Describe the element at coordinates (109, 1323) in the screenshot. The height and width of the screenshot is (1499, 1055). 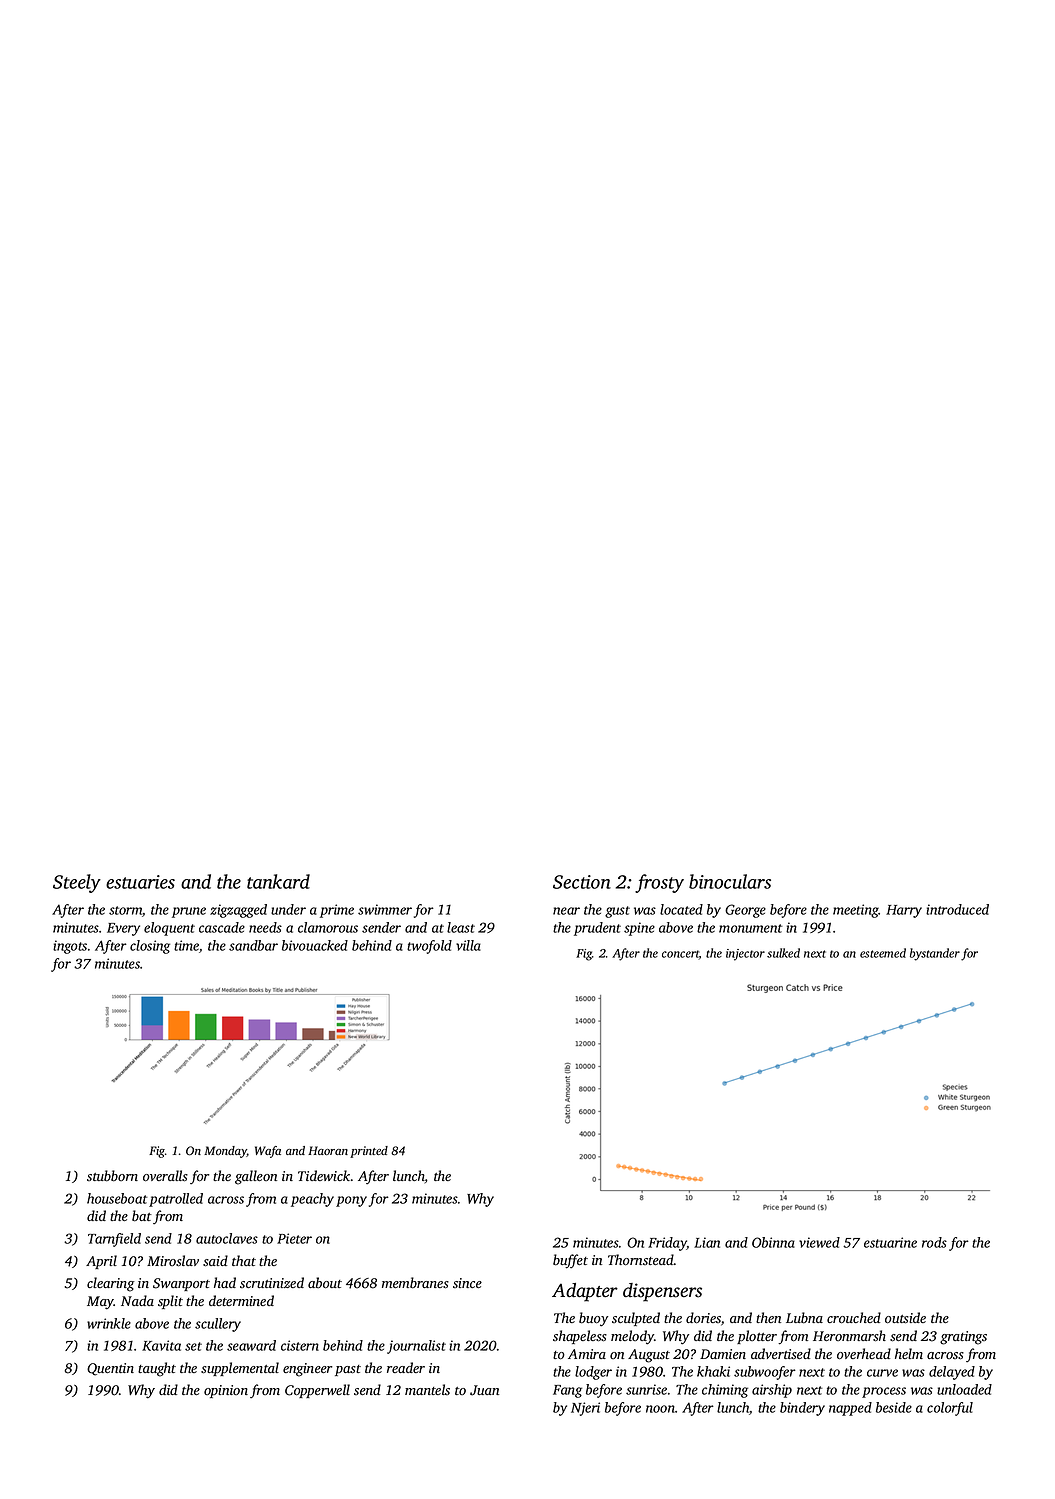
I see `wrinkle` at that location.
